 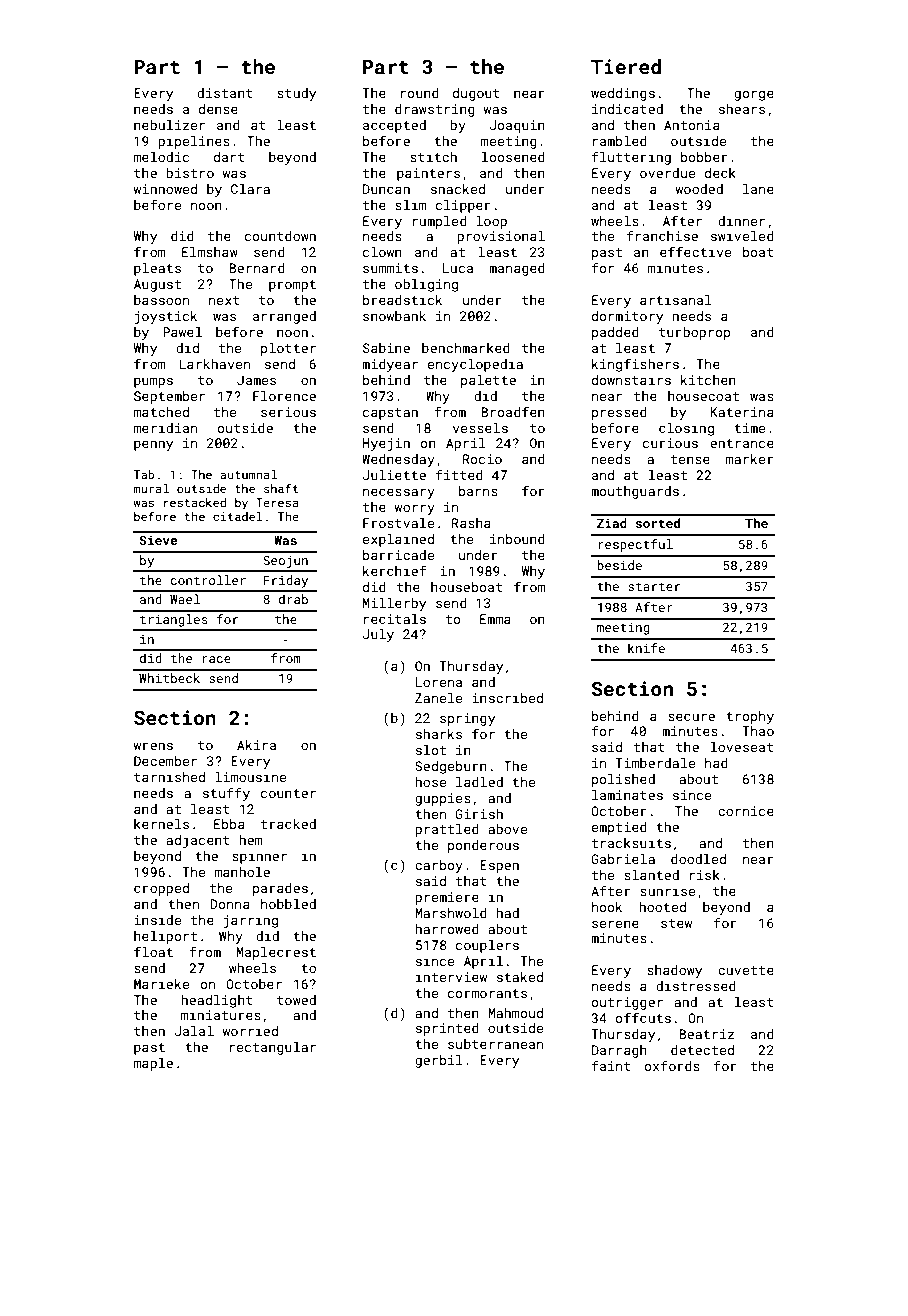 What do you see at coordinates (225, 93) in the screenshot?
I see `distant` at bounding box center [225, 93].
